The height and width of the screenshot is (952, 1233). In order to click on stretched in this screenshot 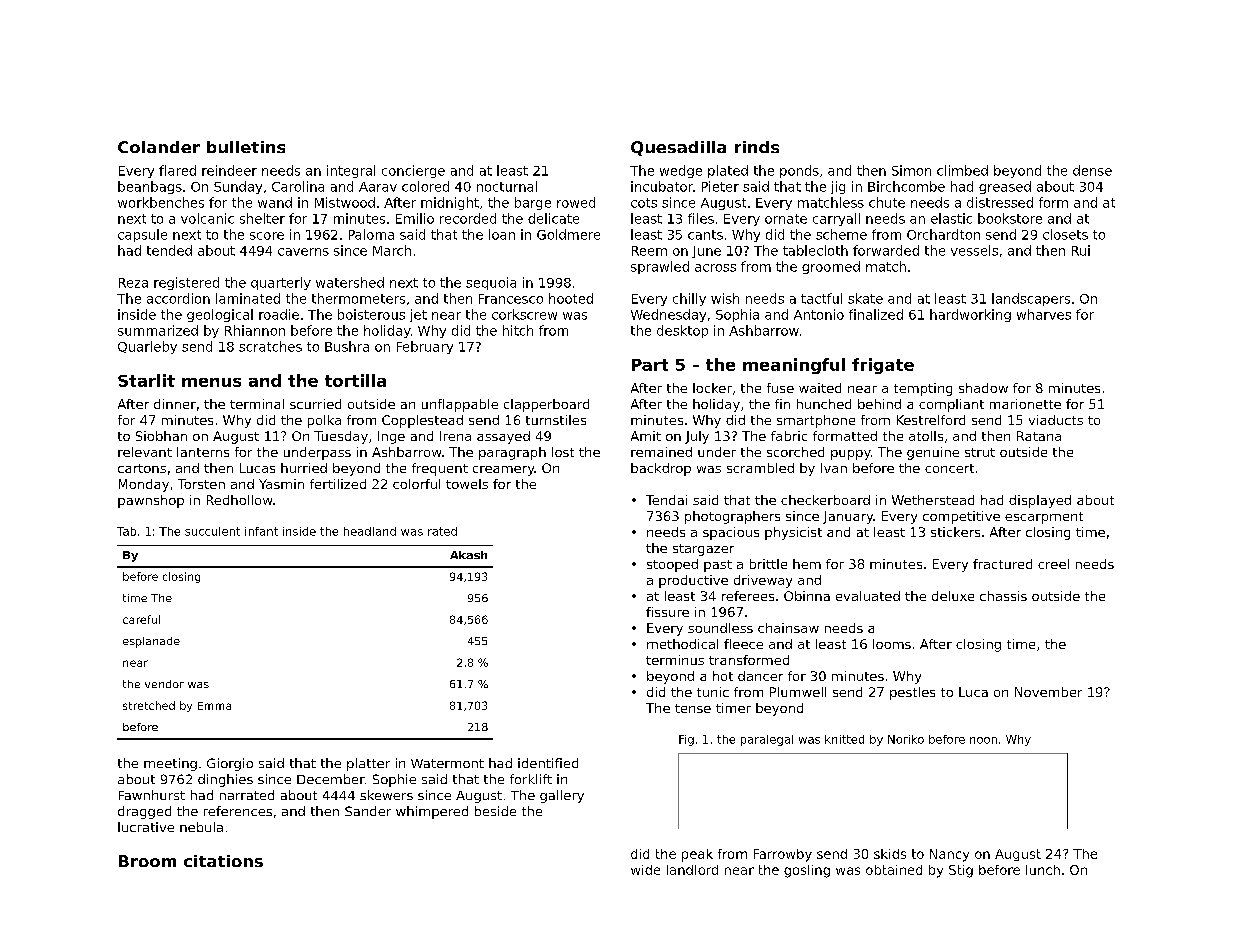, I will do `click(149, 705)`.
